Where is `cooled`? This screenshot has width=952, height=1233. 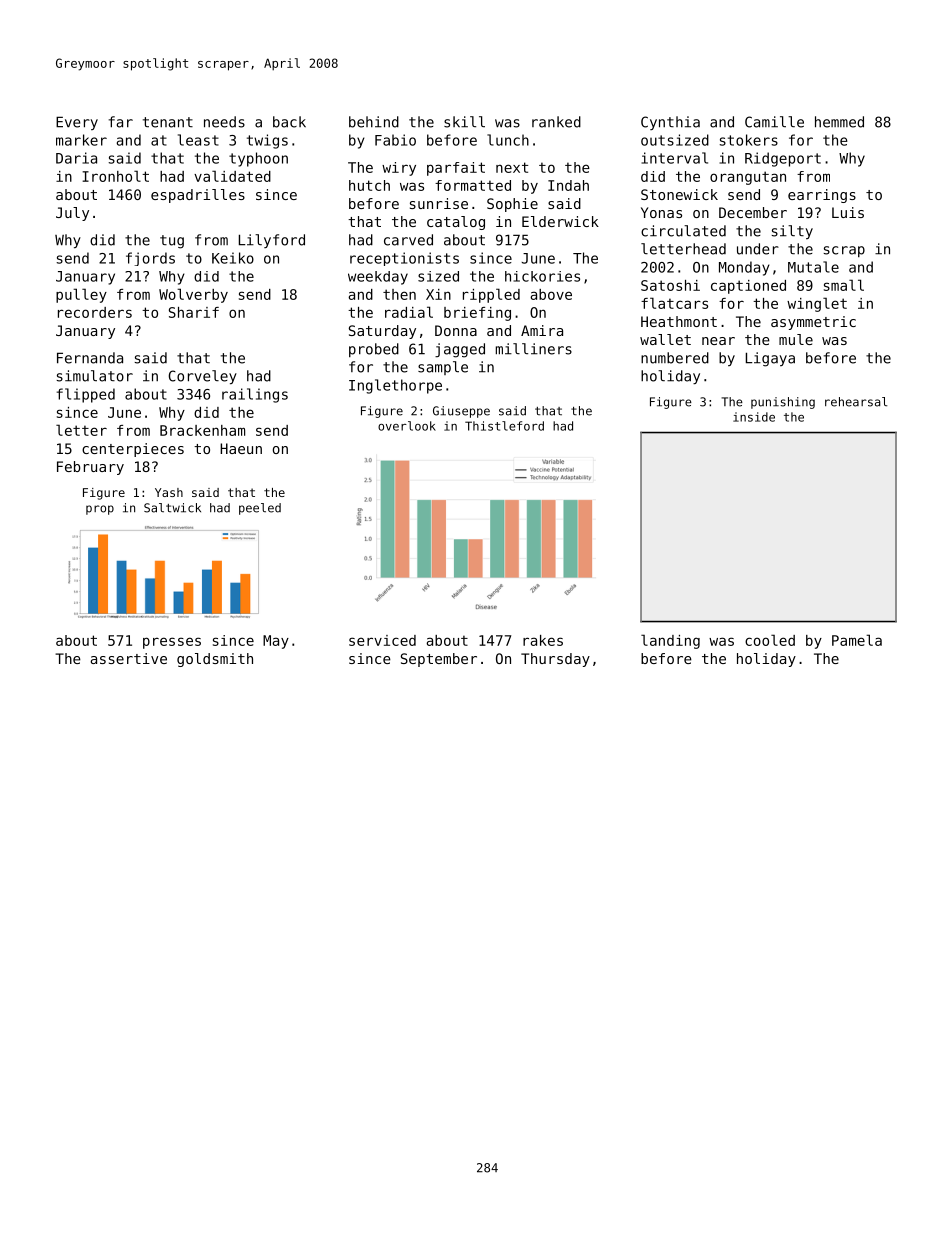 cooled is located at coordinates (770, 640).
